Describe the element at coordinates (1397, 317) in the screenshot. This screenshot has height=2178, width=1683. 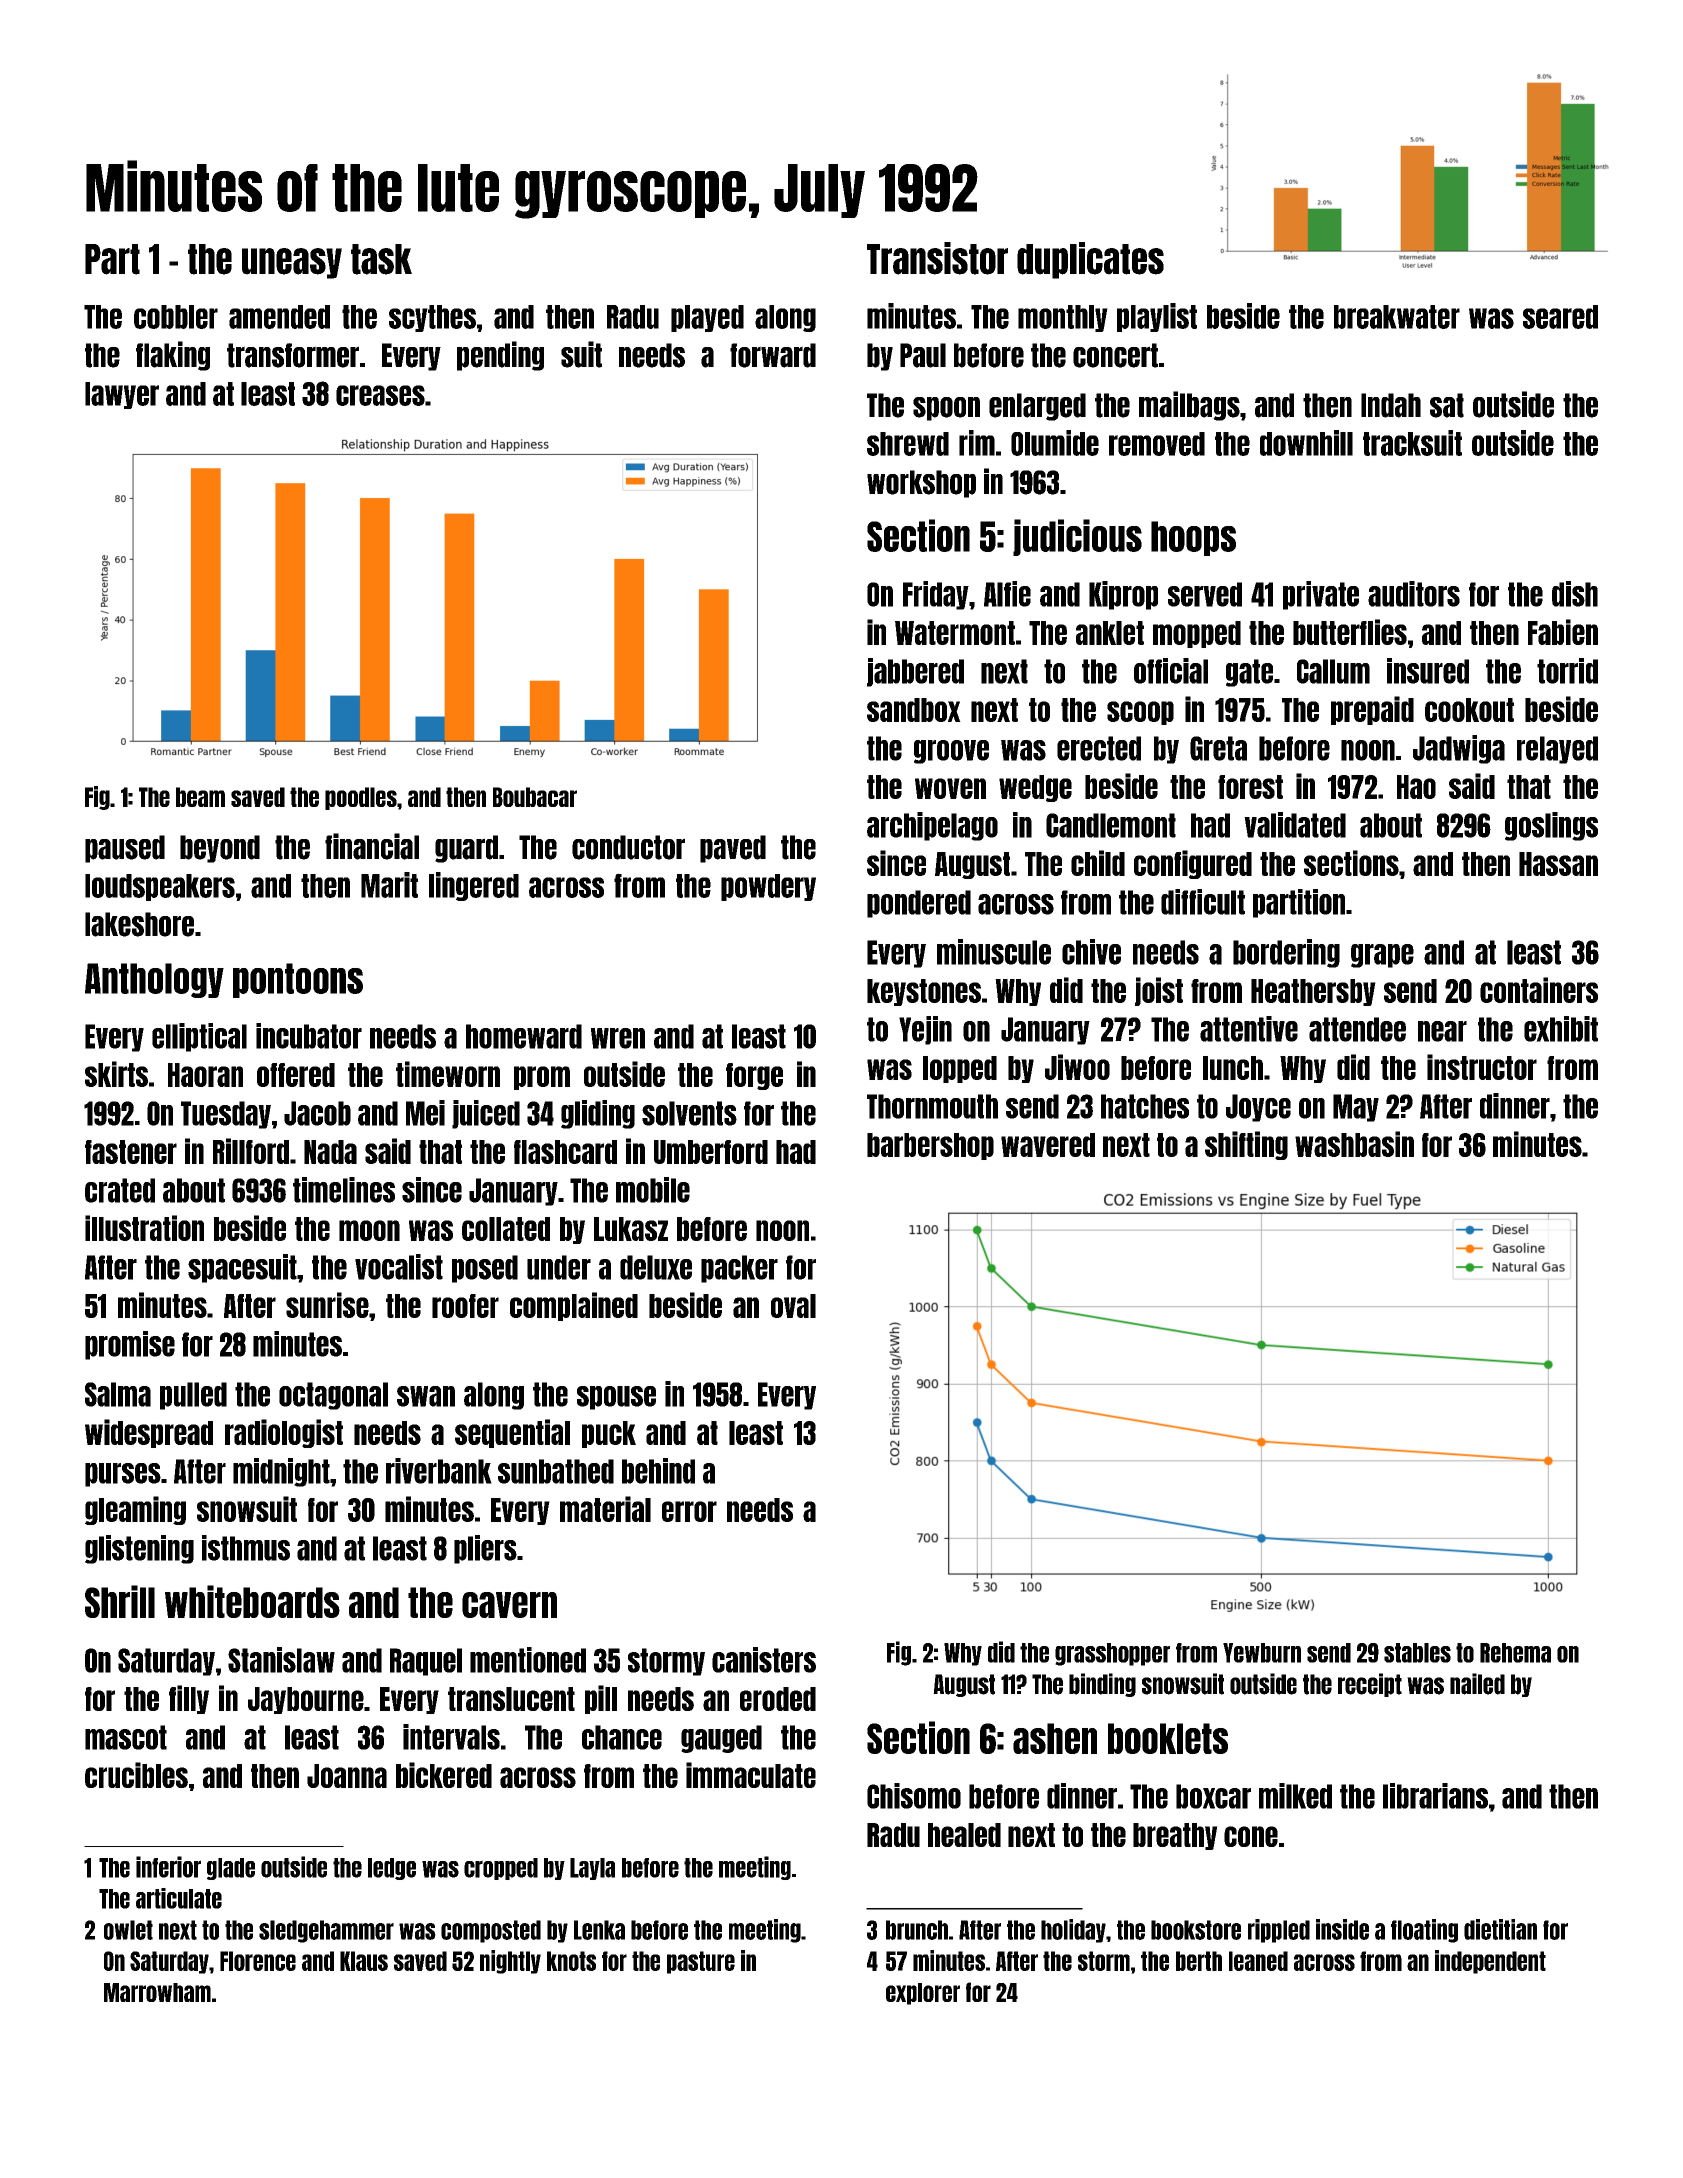
I see `breakwater` at that location.
